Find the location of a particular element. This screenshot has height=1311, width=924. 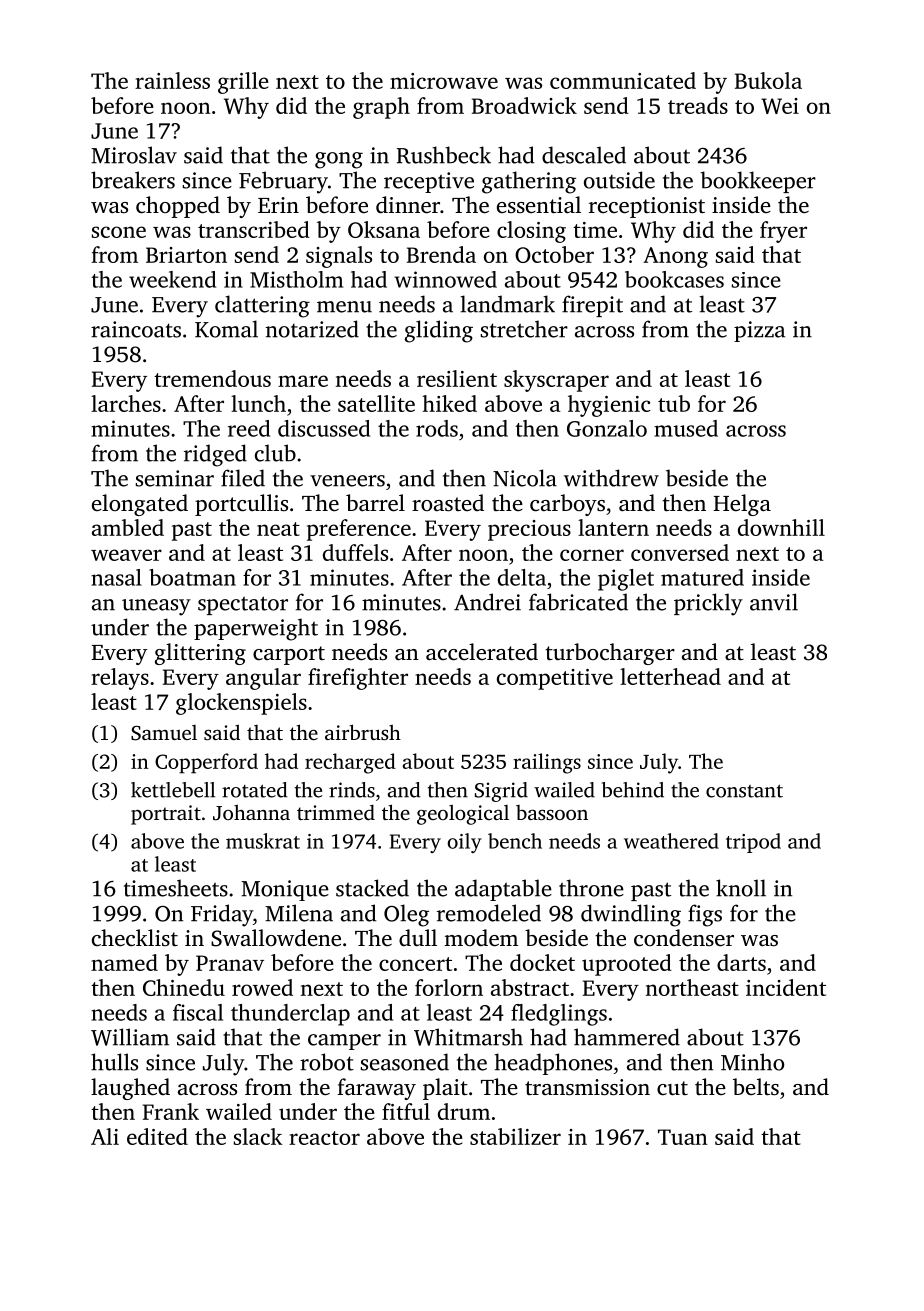

paperweight is located at coordinates (256, 629).
